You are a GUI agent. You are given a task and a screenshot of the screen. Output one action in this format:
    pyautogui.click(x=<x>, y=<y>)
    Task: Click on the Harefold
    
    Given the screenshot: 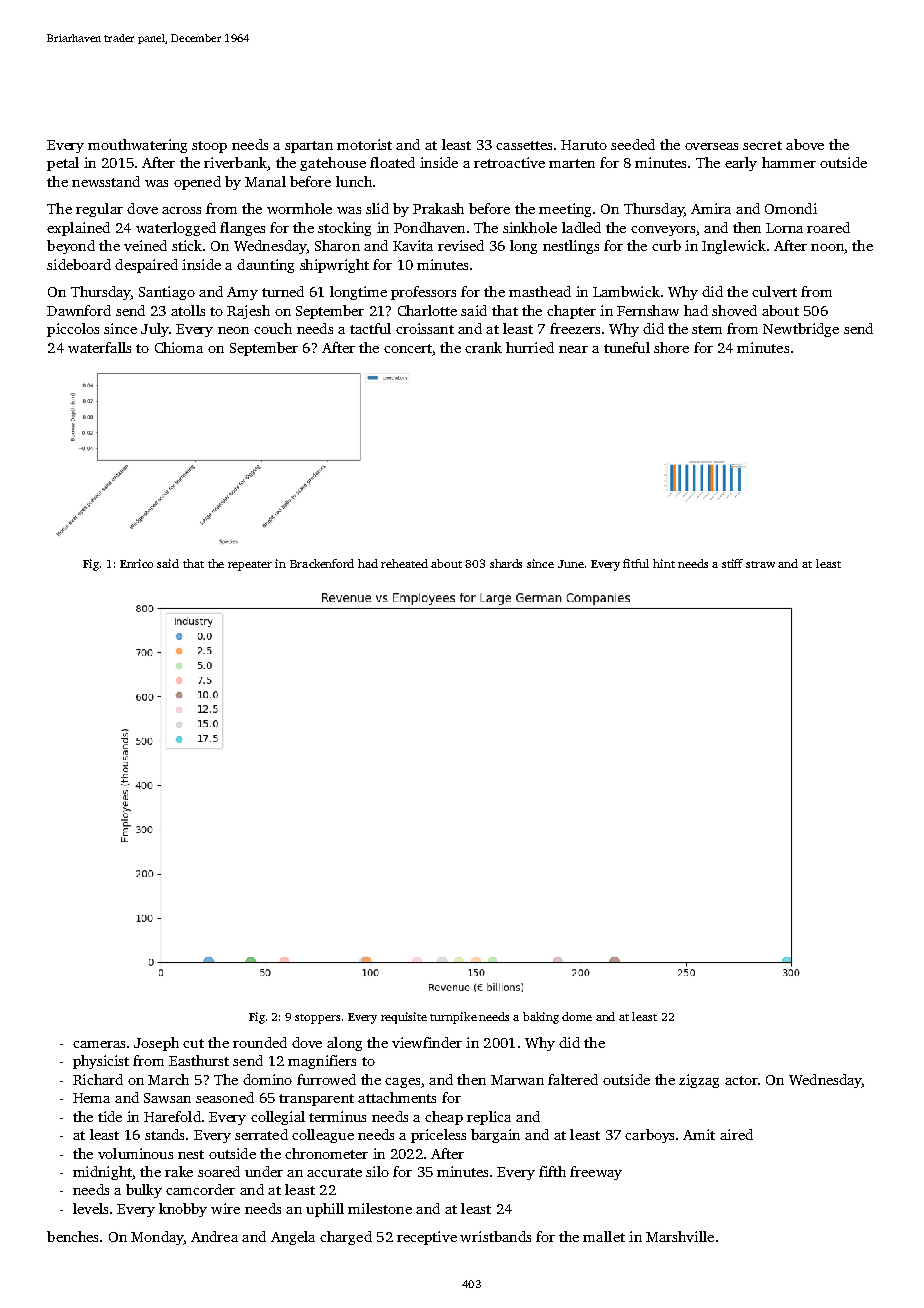 What is the action you would take?
    pyautogui.click(x=172, y=1116)
